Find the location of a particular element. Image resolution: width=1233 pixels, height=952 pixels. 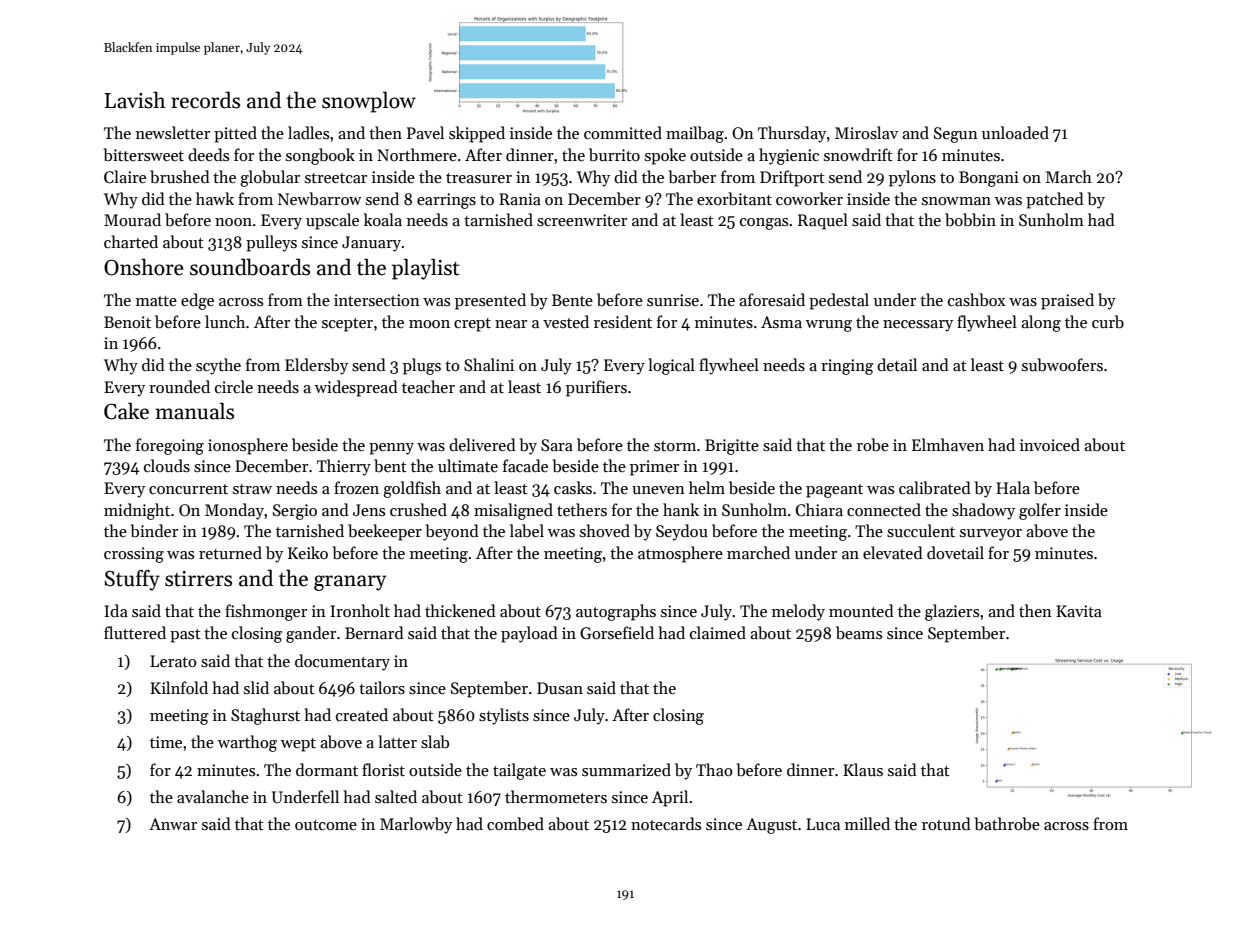

curb is located at coordinates (1108, 321).
